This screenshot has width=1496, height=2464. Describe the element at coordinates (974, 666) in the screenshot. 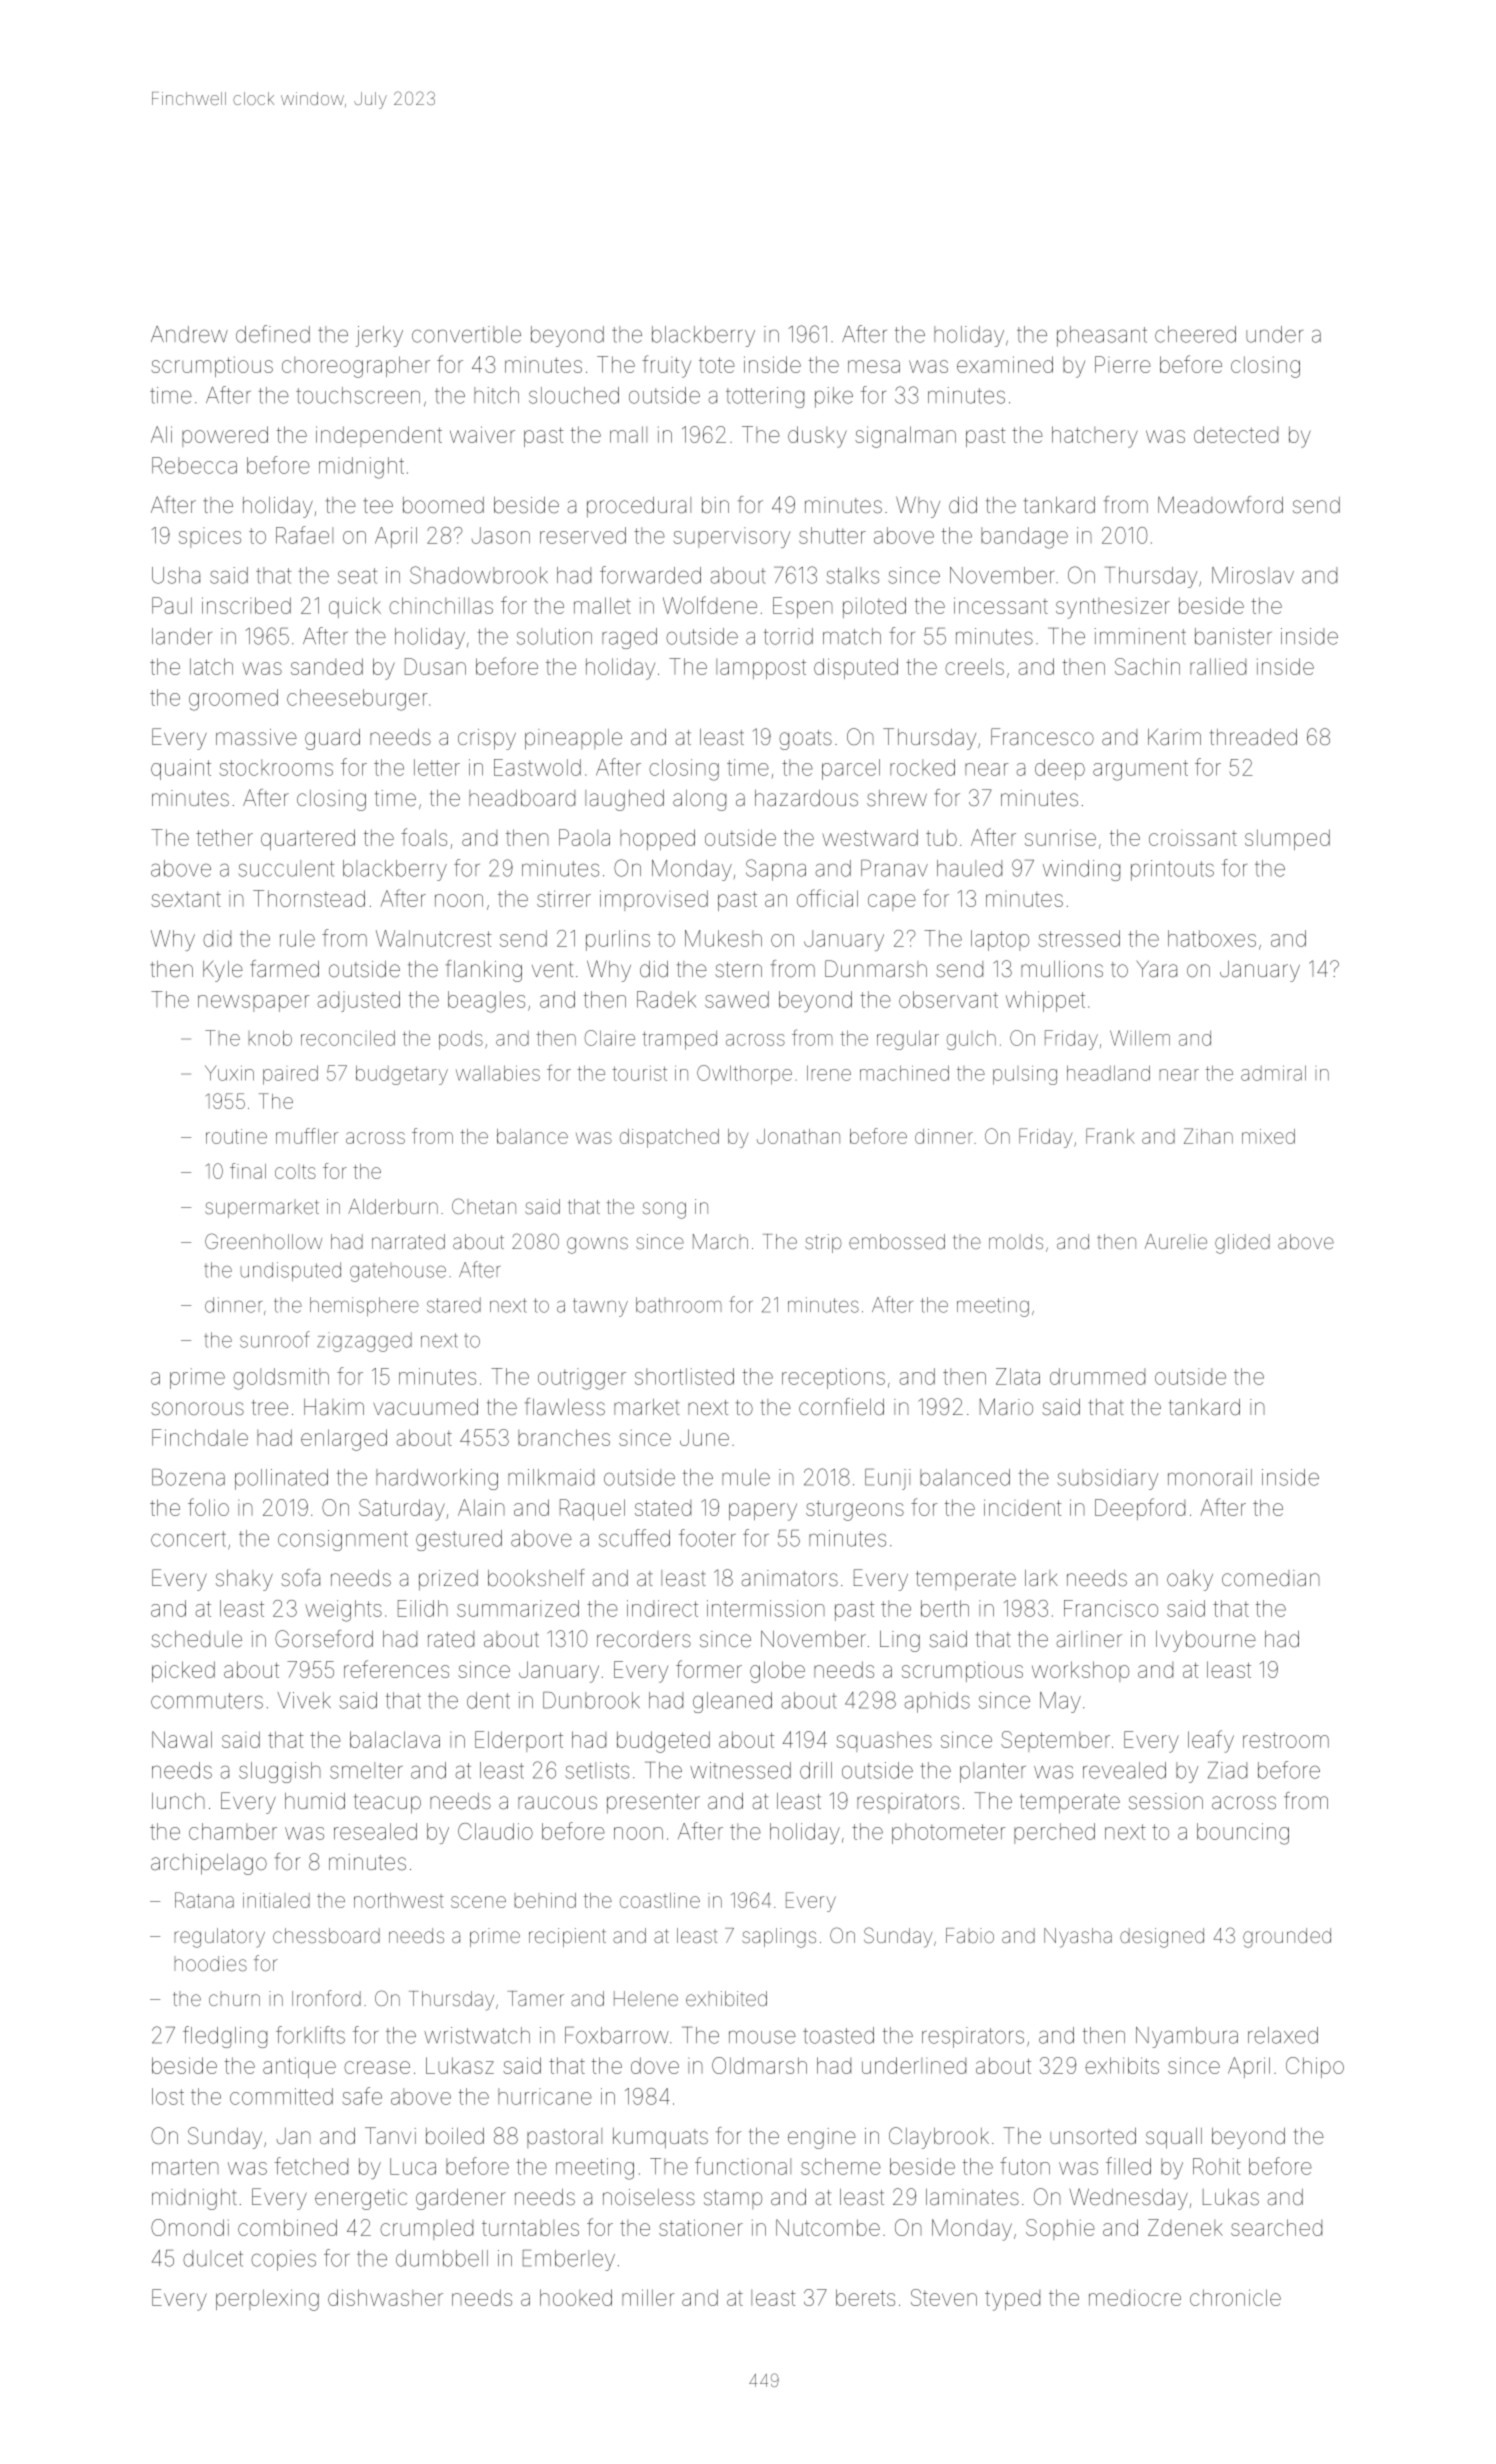

I see `creels` at that location.
